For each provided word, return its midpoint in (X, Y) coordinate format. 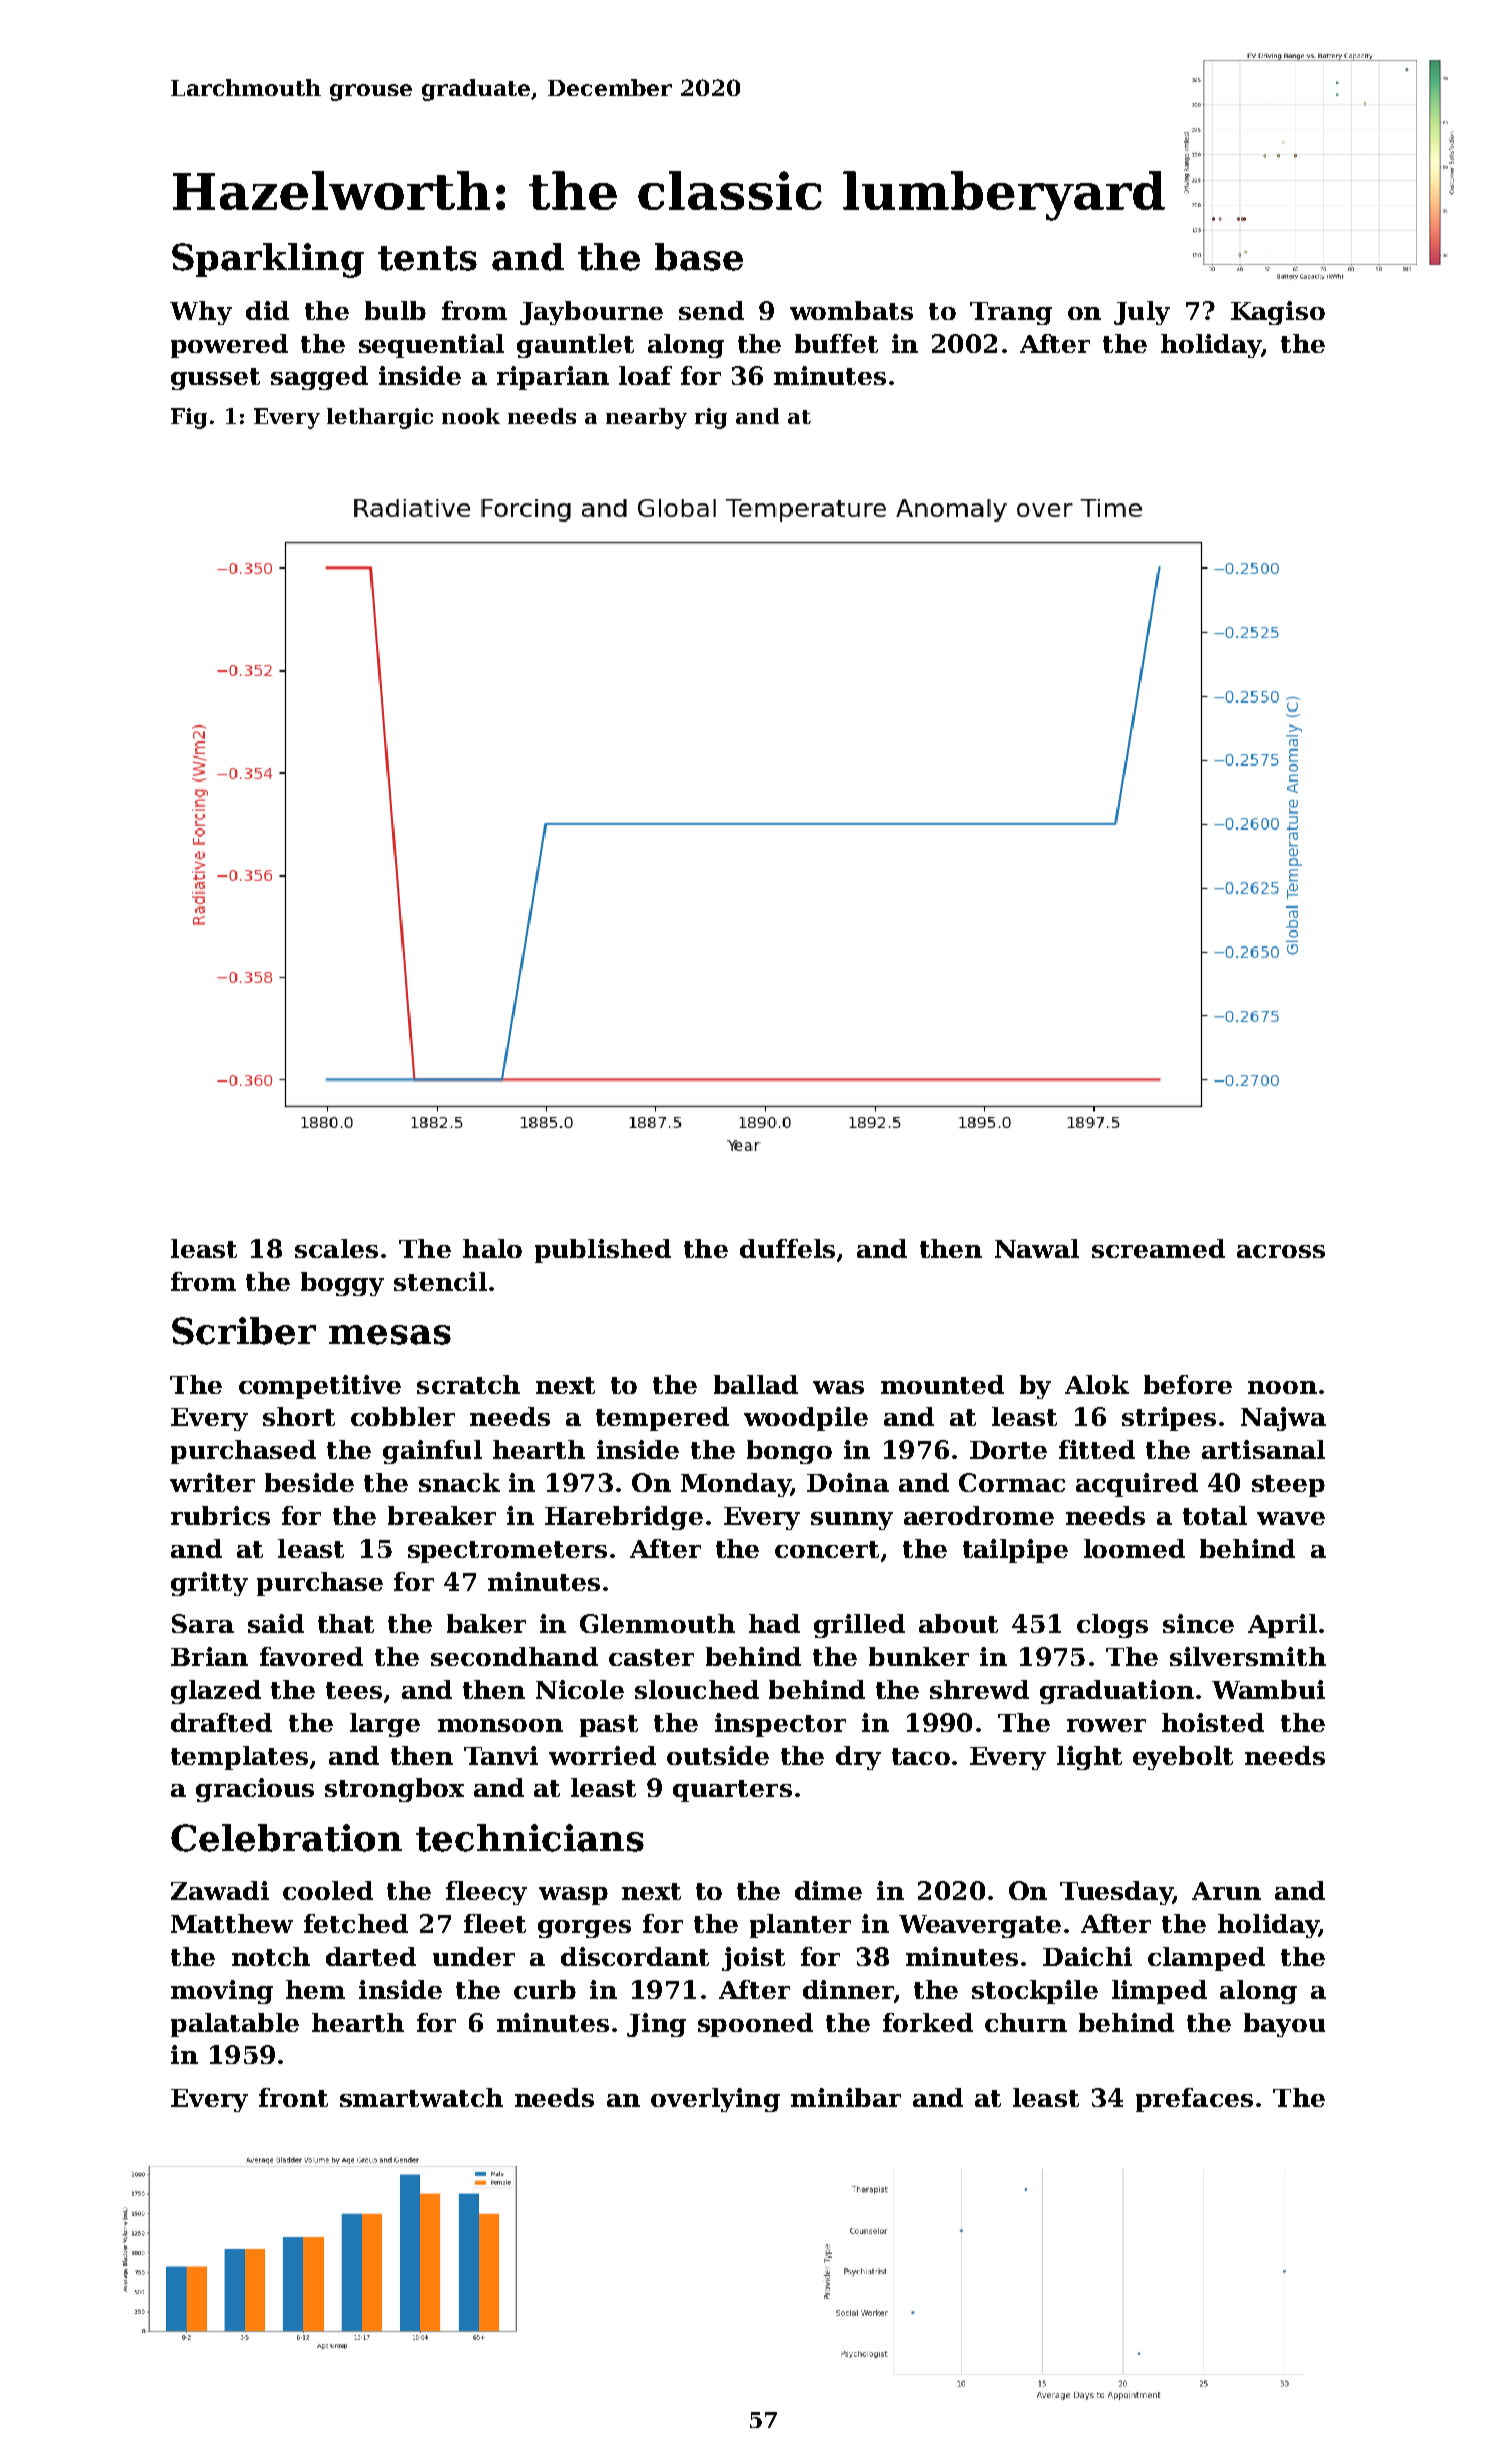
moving (222, 1992)
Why (201, 313)
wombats (851, 310)
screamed (1158, 1248)
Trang (1011, 313)
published (603, 1251)
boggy (342, 1284)
